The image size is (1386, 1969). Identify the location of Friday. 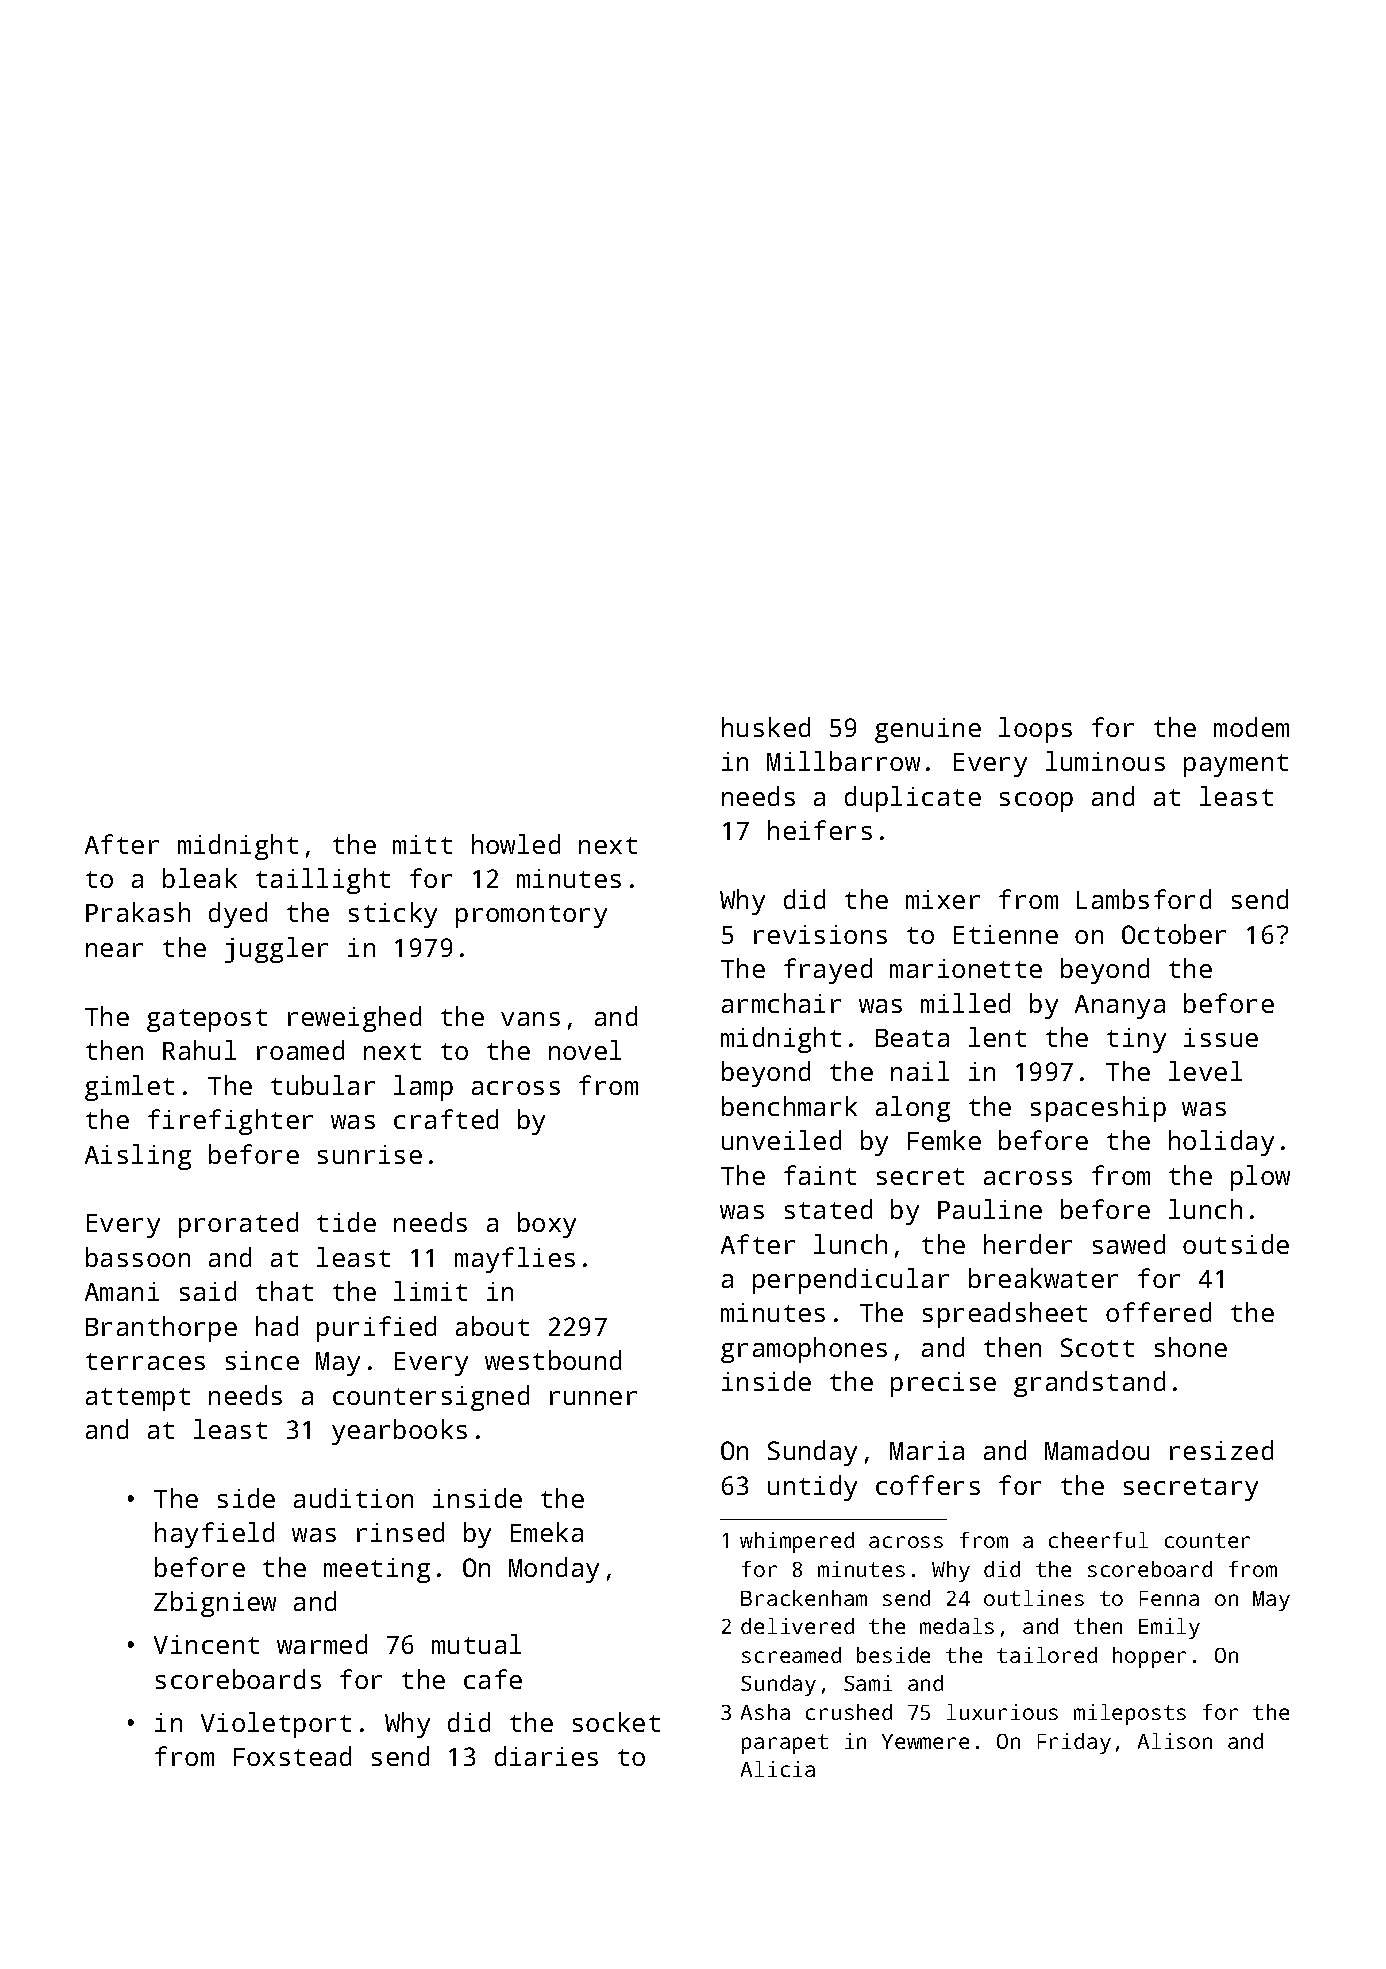
(1074, 1743).
